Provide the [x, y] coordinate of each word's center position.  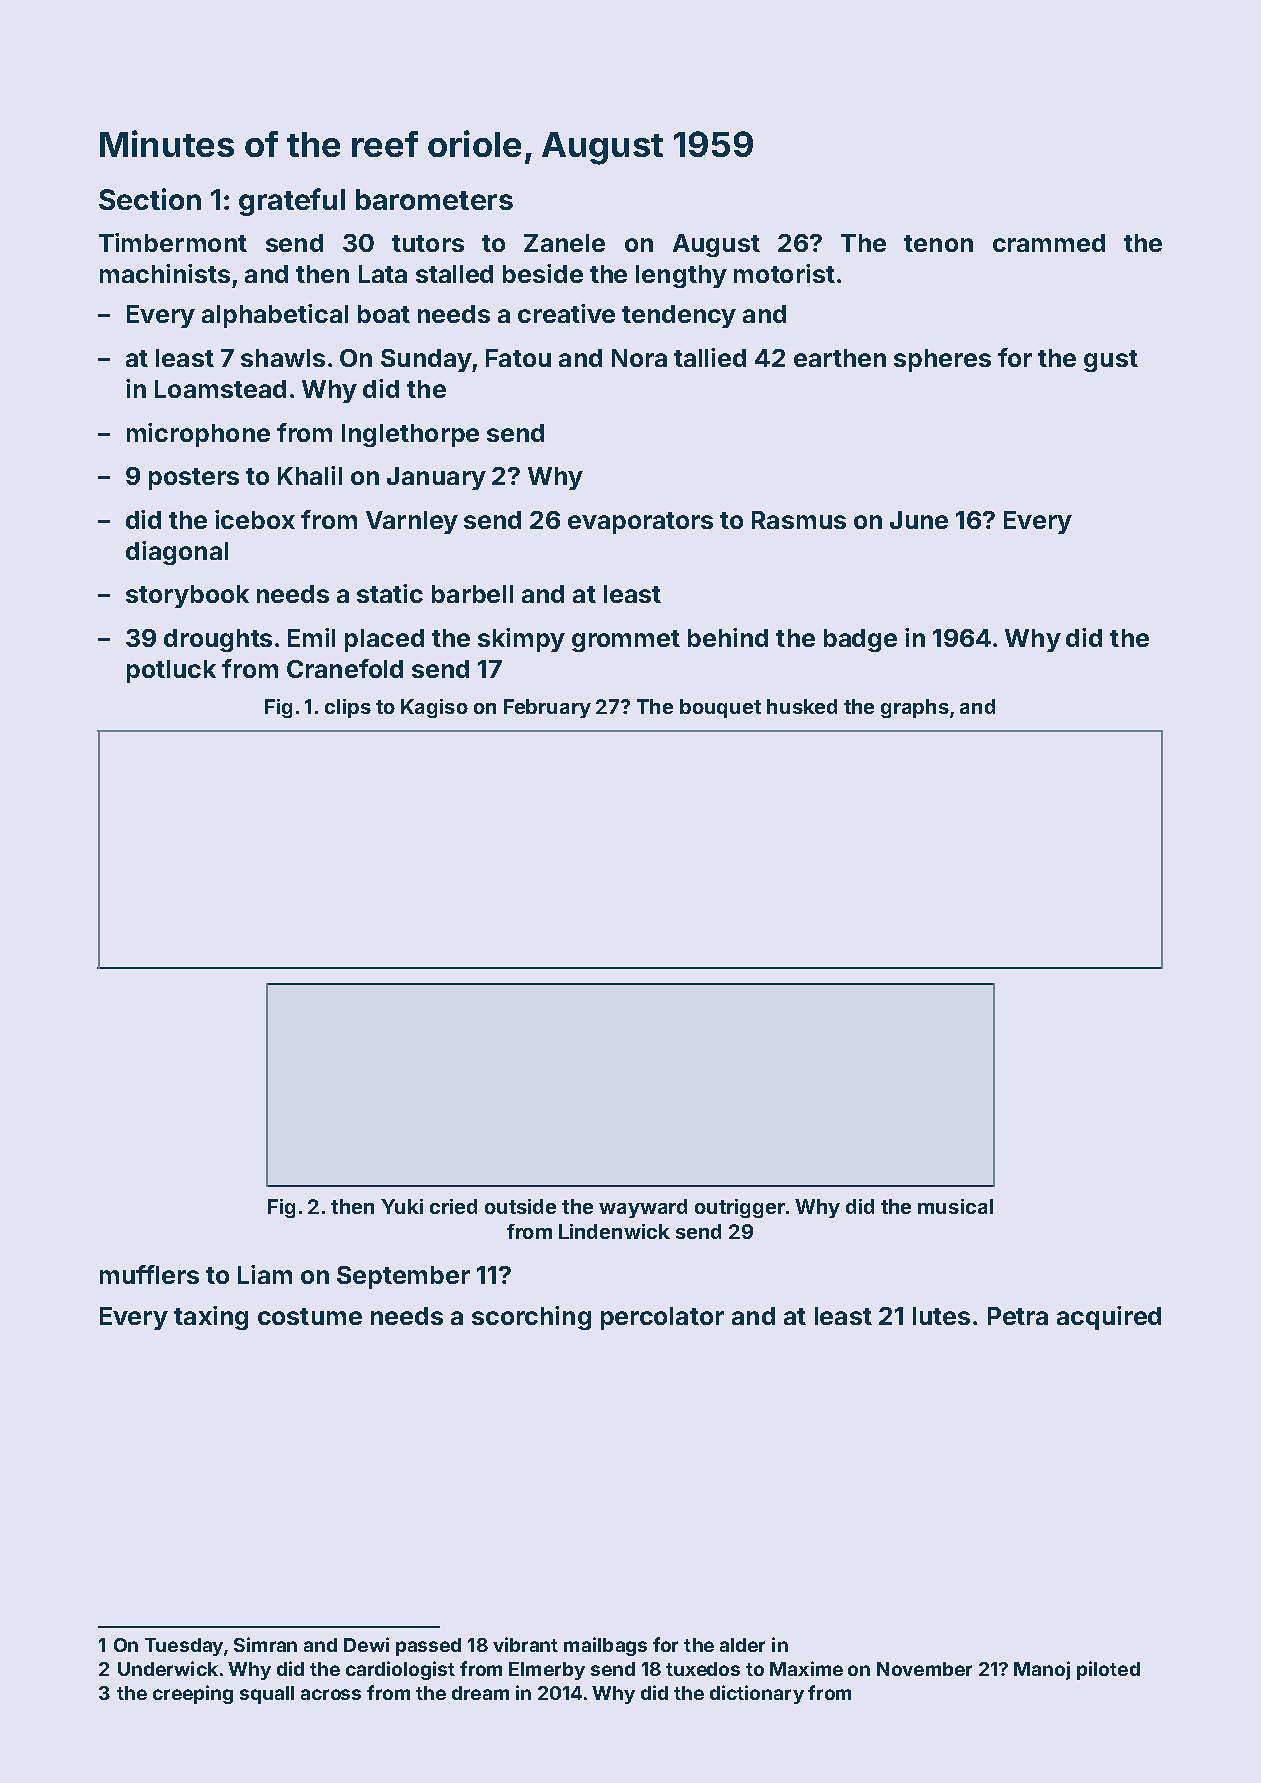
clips [348, 708]
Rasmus [799, 520]
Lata [383, 274]
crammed [1049, 243]
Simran [265, 1644]
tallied [710, 357]
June [919, 520]
